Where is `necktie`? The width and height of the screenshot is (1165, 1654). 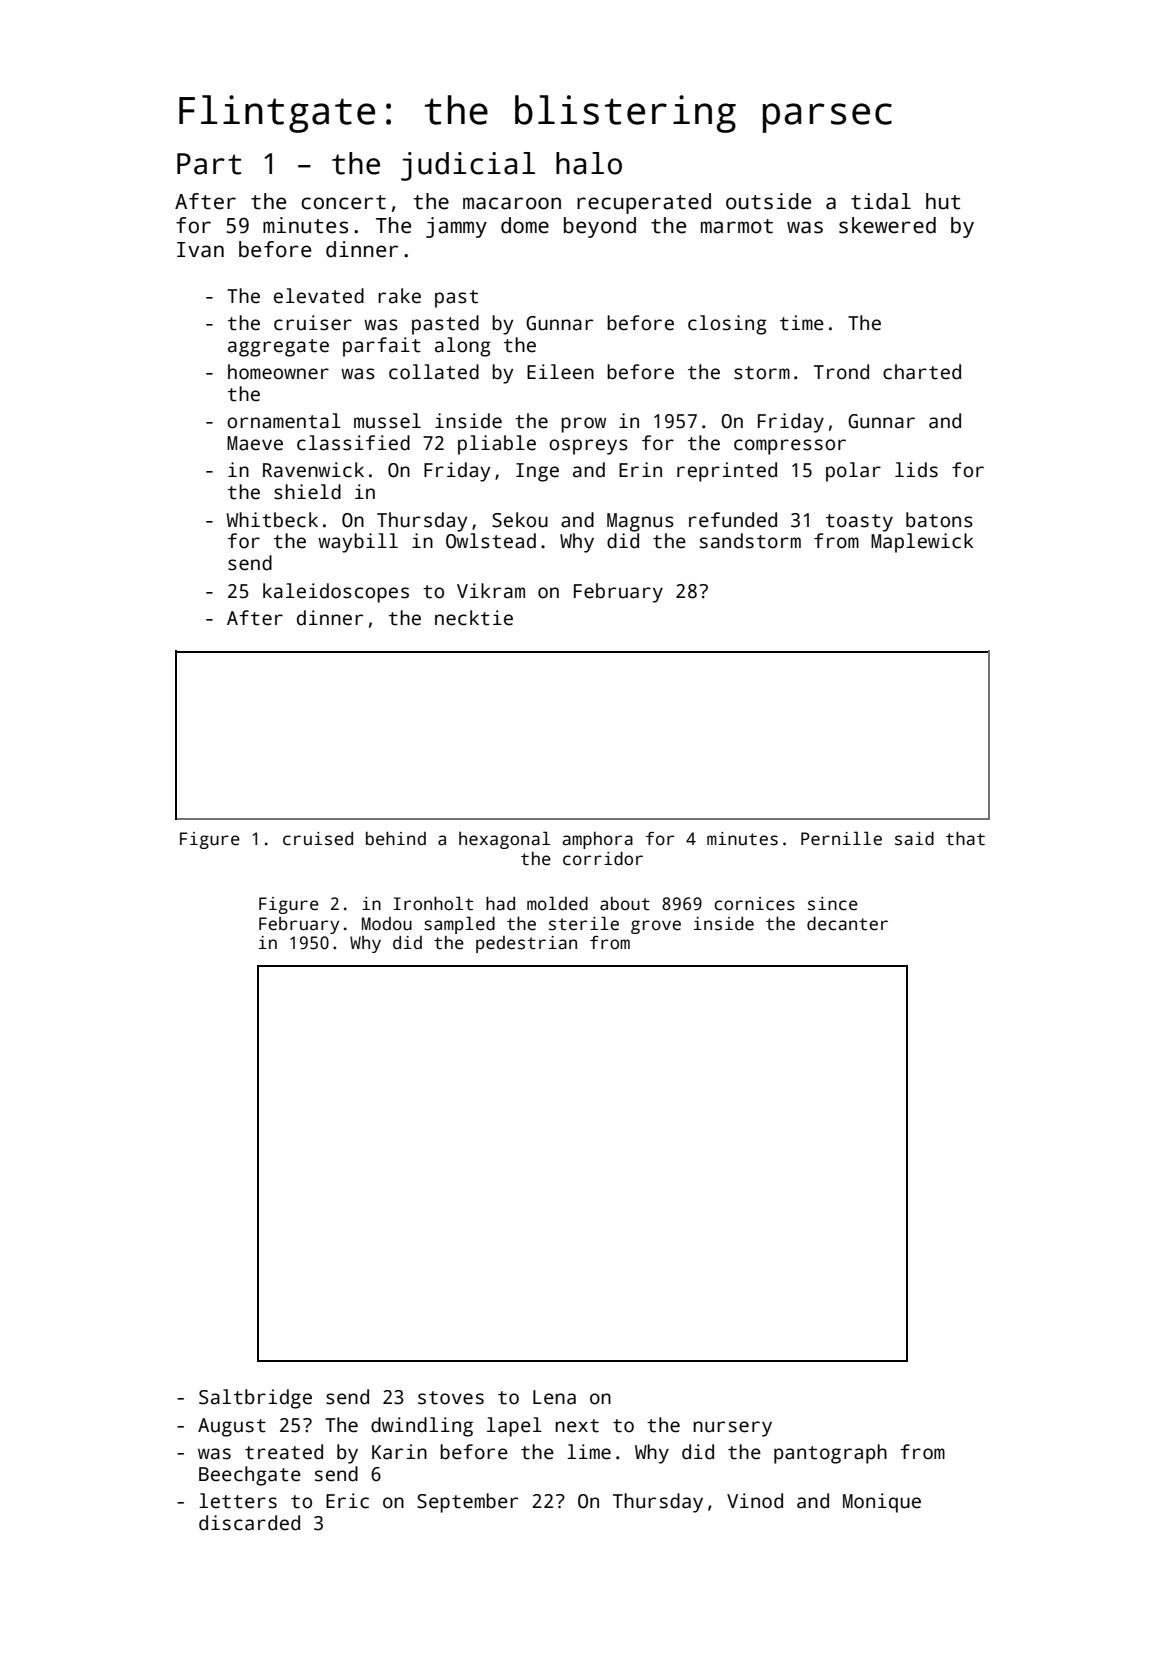
necktie is located at coordinates (474, 618).
